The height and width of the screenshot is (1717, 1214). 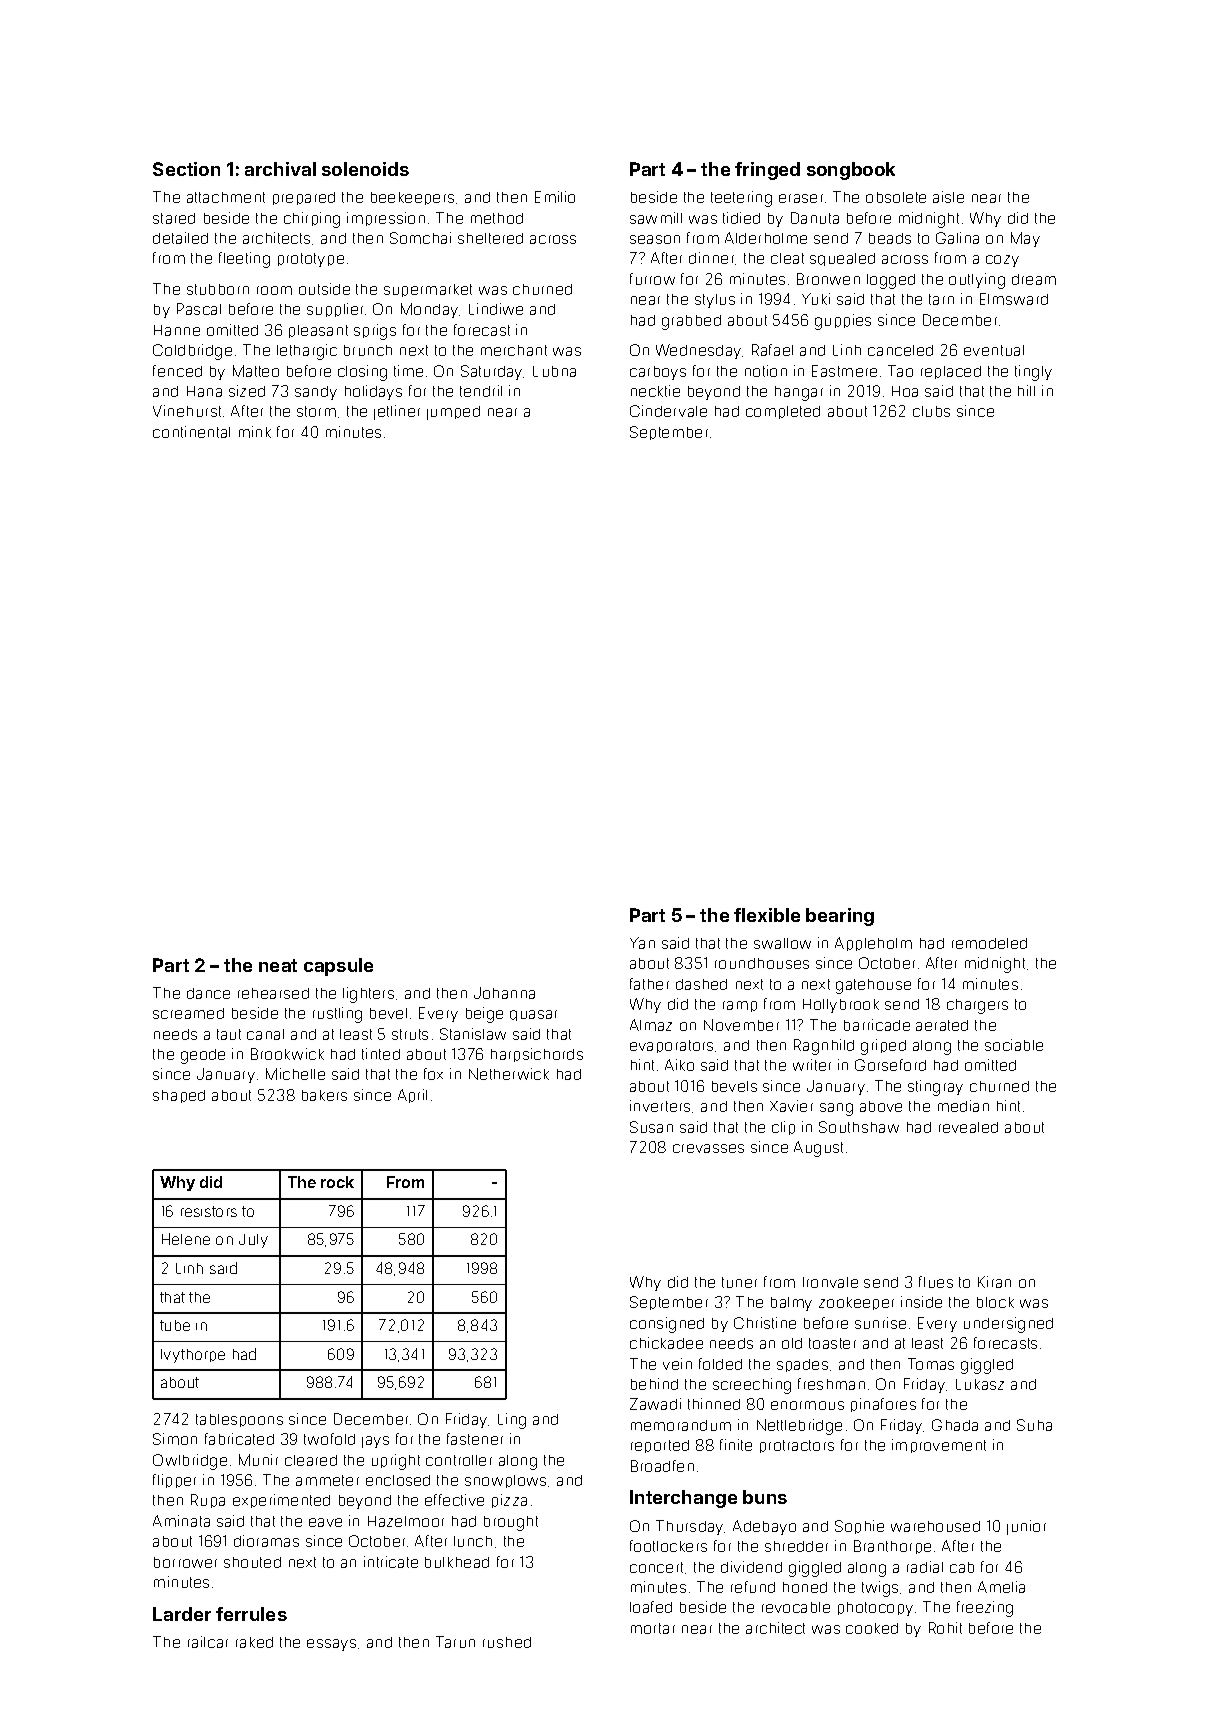 I want to click on Ironvale, so click(x=830, y=1282).
